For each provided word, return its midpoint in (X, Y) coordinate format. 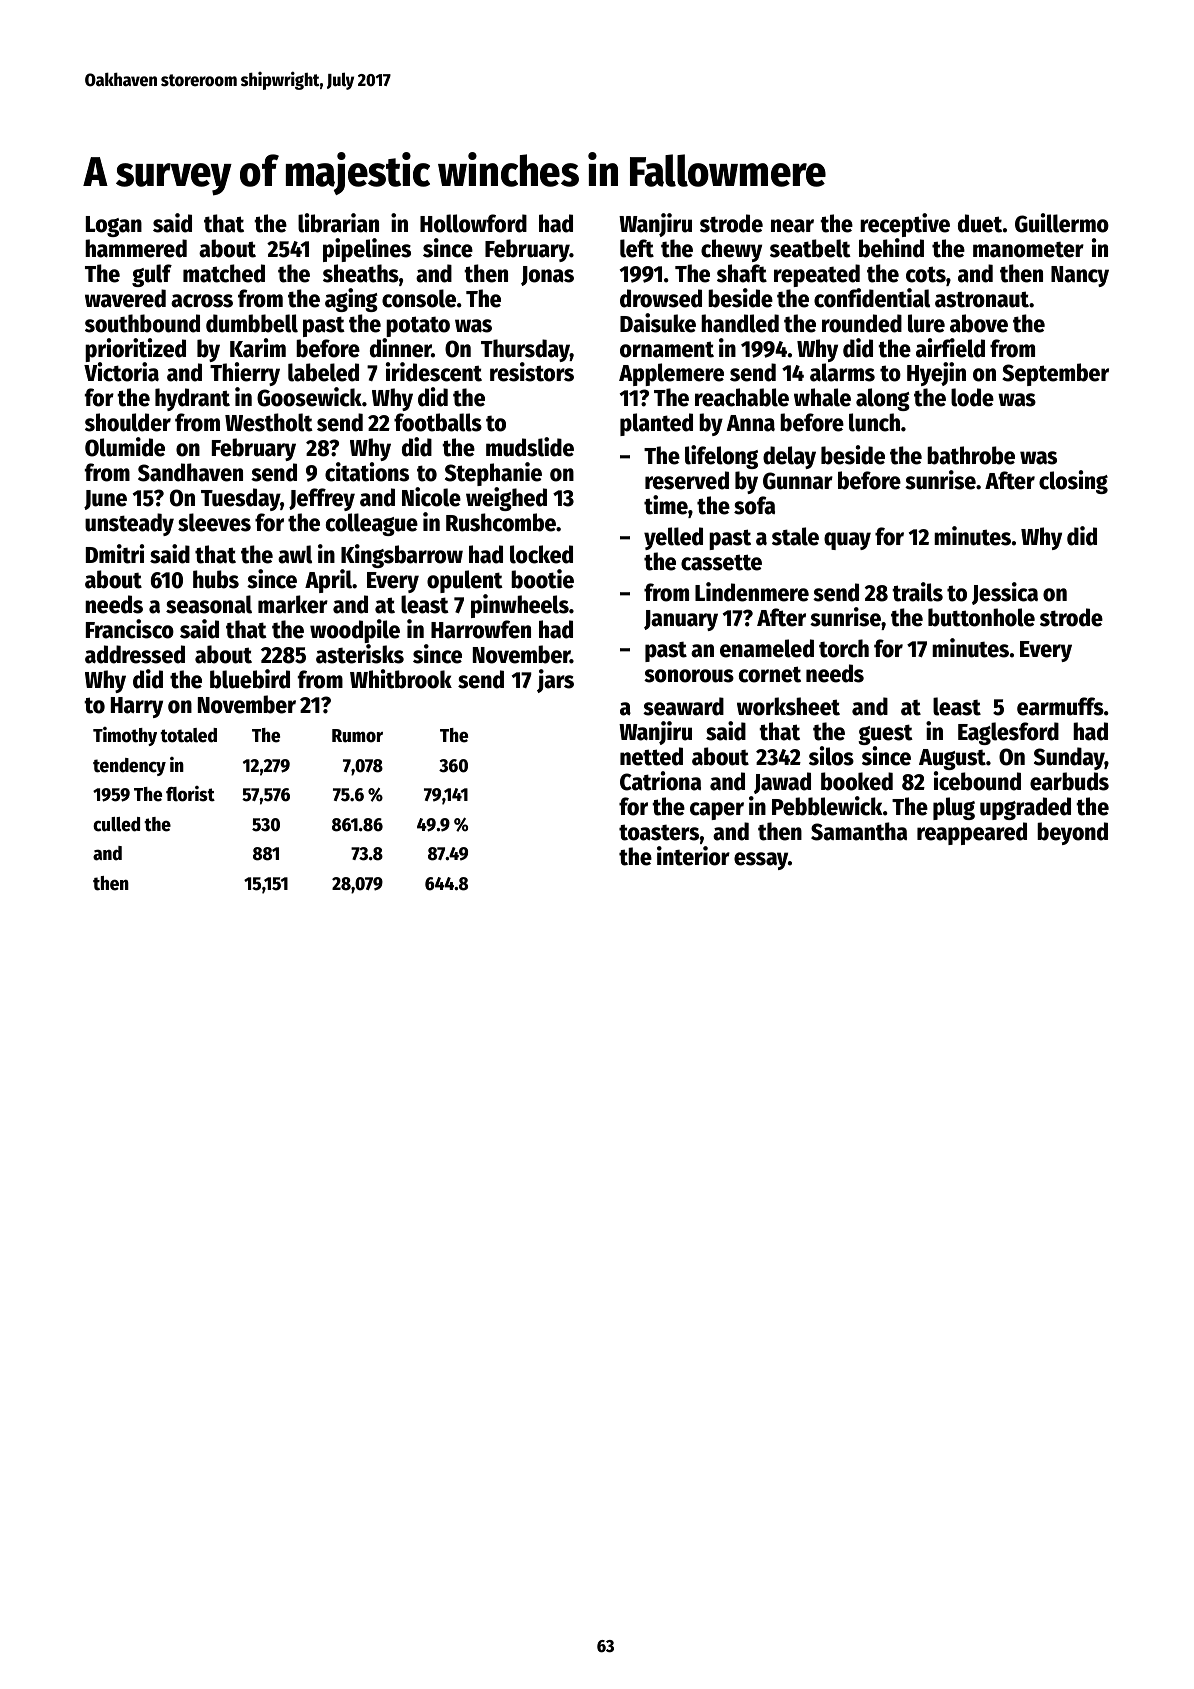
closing (1073, 482)
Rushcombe (501, 522)
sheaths (361, 273)
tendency (129, 767)
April (328, 581)
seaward (683, 706)
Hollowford (473, 223)
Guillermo (1062, 223)
